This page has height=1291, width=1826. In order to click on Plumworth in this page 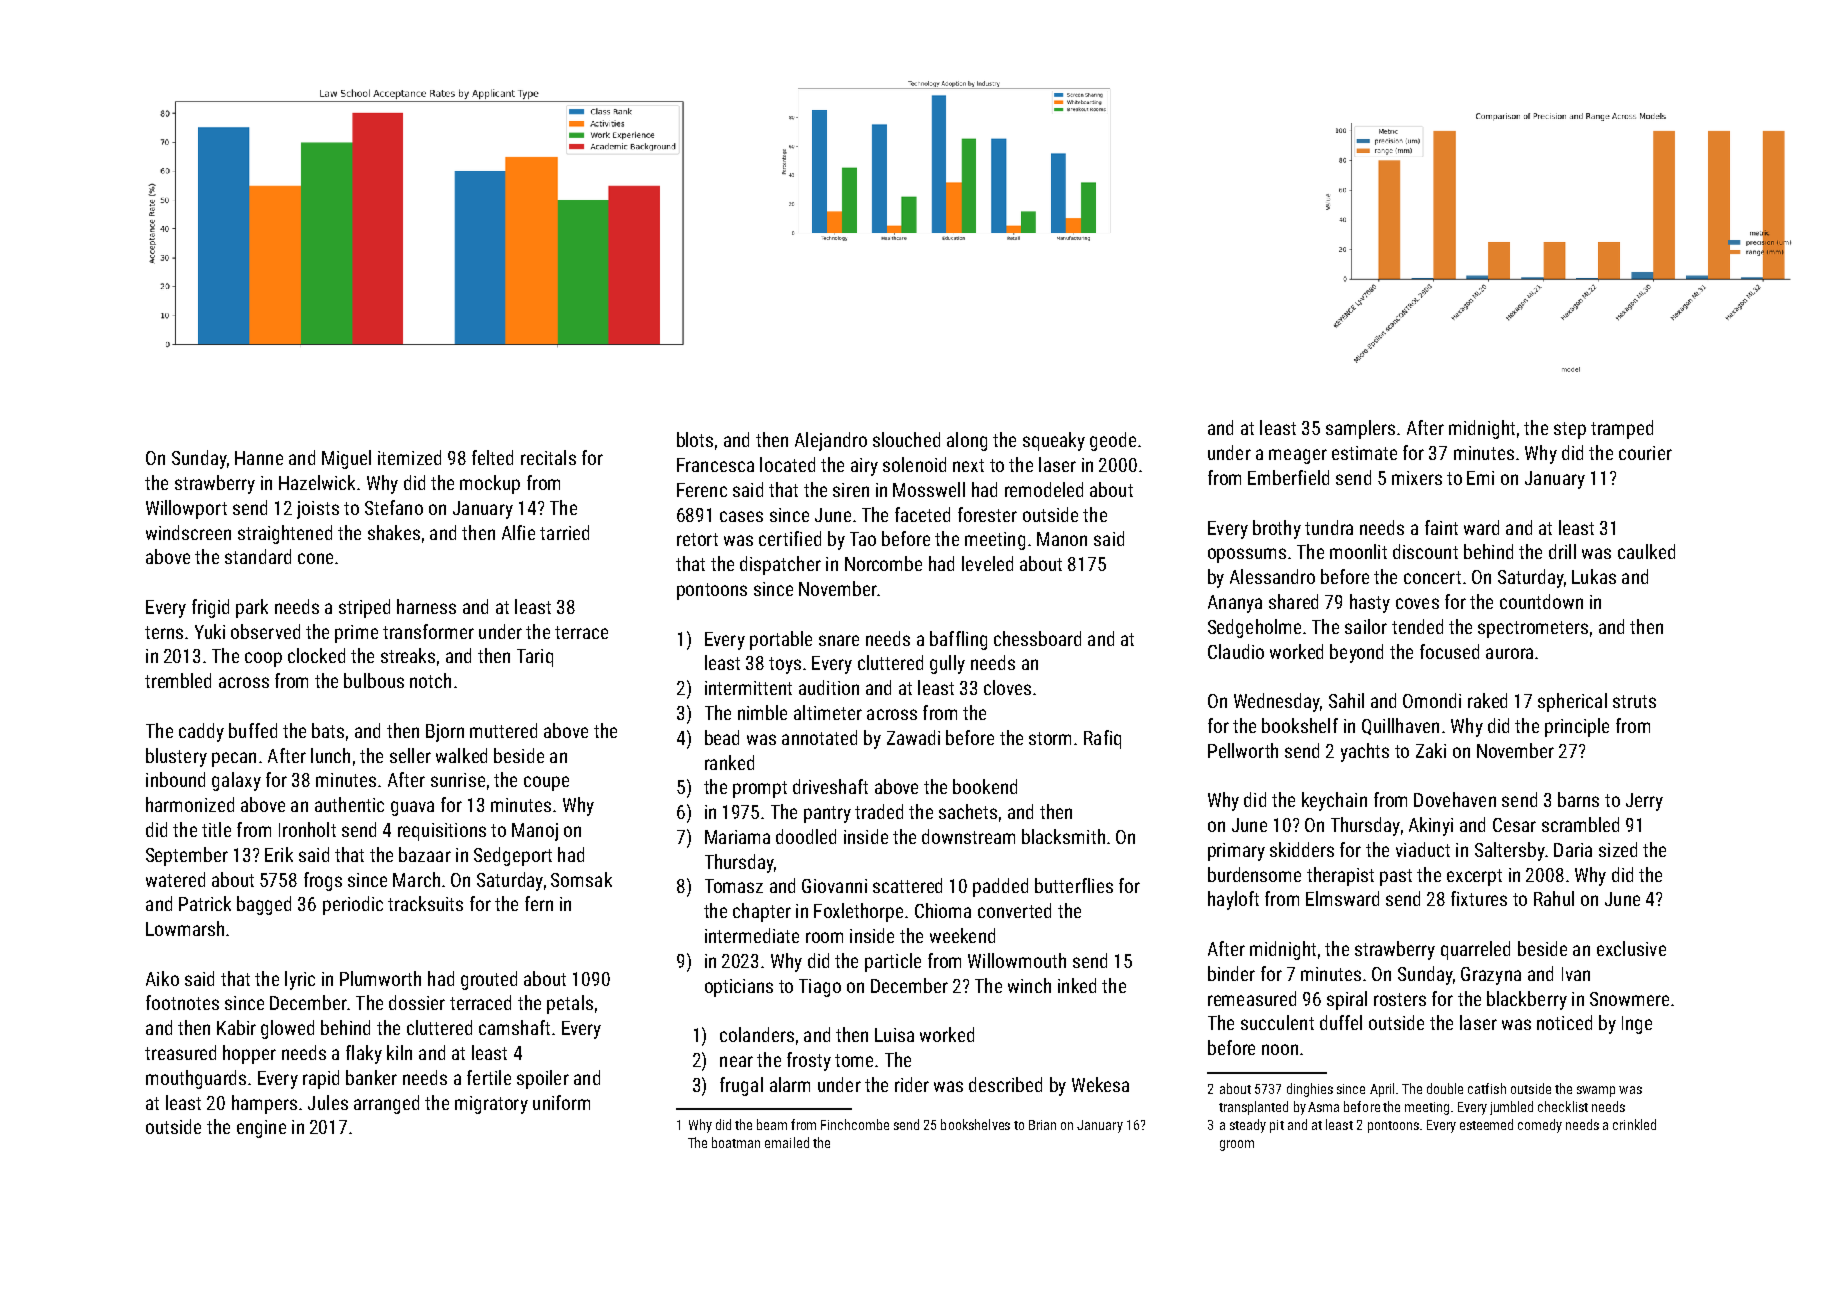, I will do `click(380, 978)`.
